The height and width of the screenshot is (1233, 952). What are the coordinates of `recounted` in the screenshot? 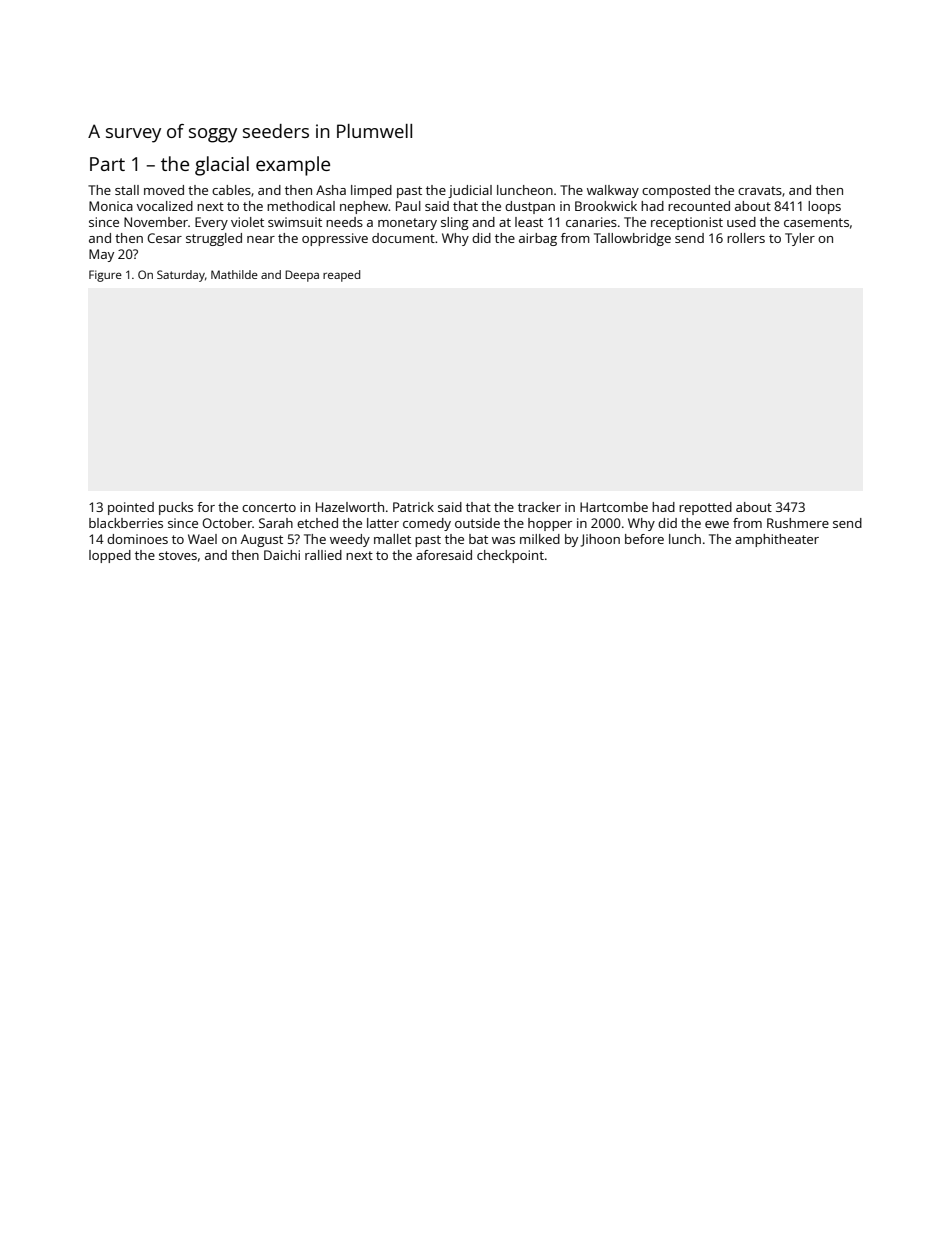 It's located at (699, 206).
